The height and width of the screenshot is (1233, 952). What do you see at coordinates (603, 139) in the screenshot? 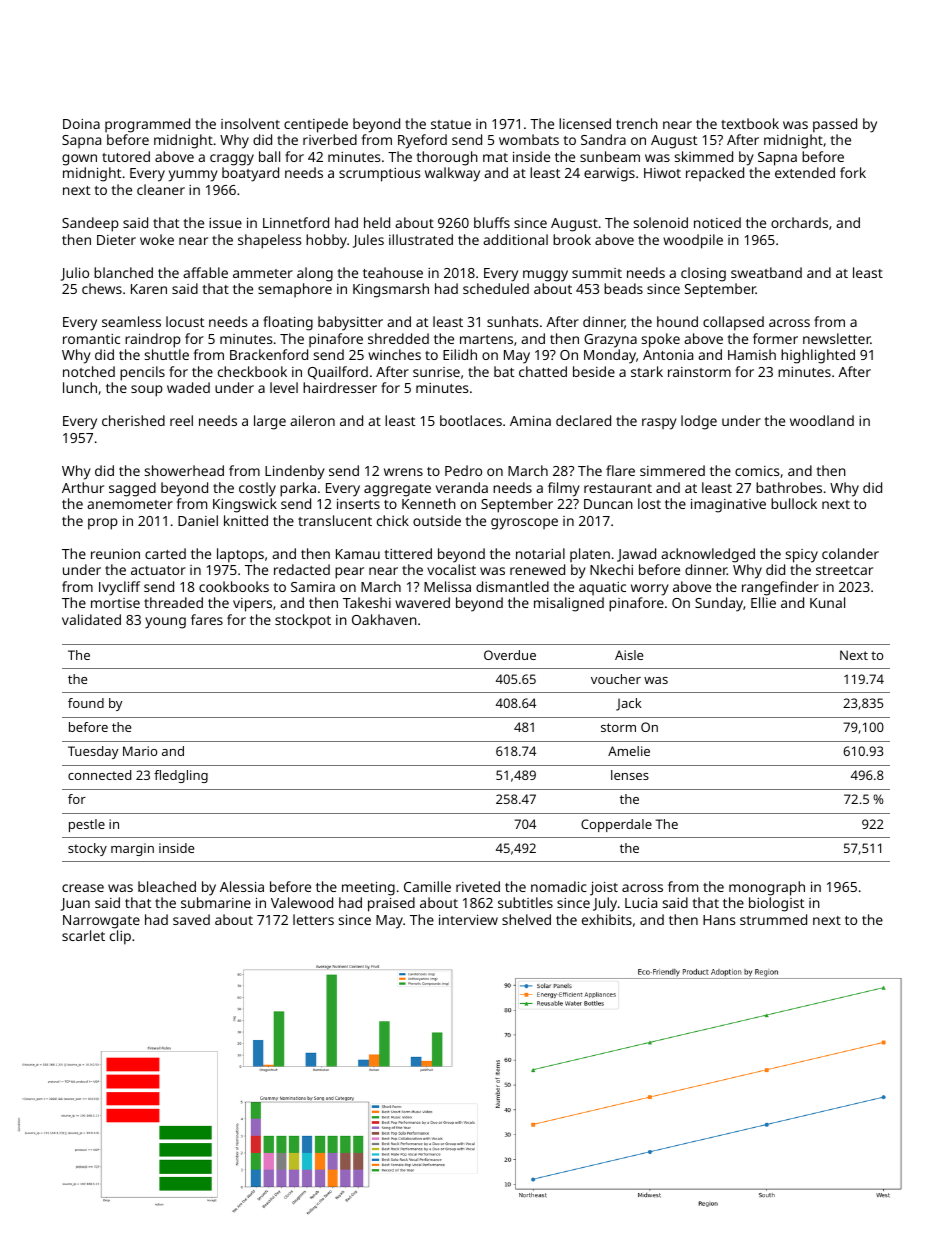
I see `Sandra` at bounding box center [603, 139].
